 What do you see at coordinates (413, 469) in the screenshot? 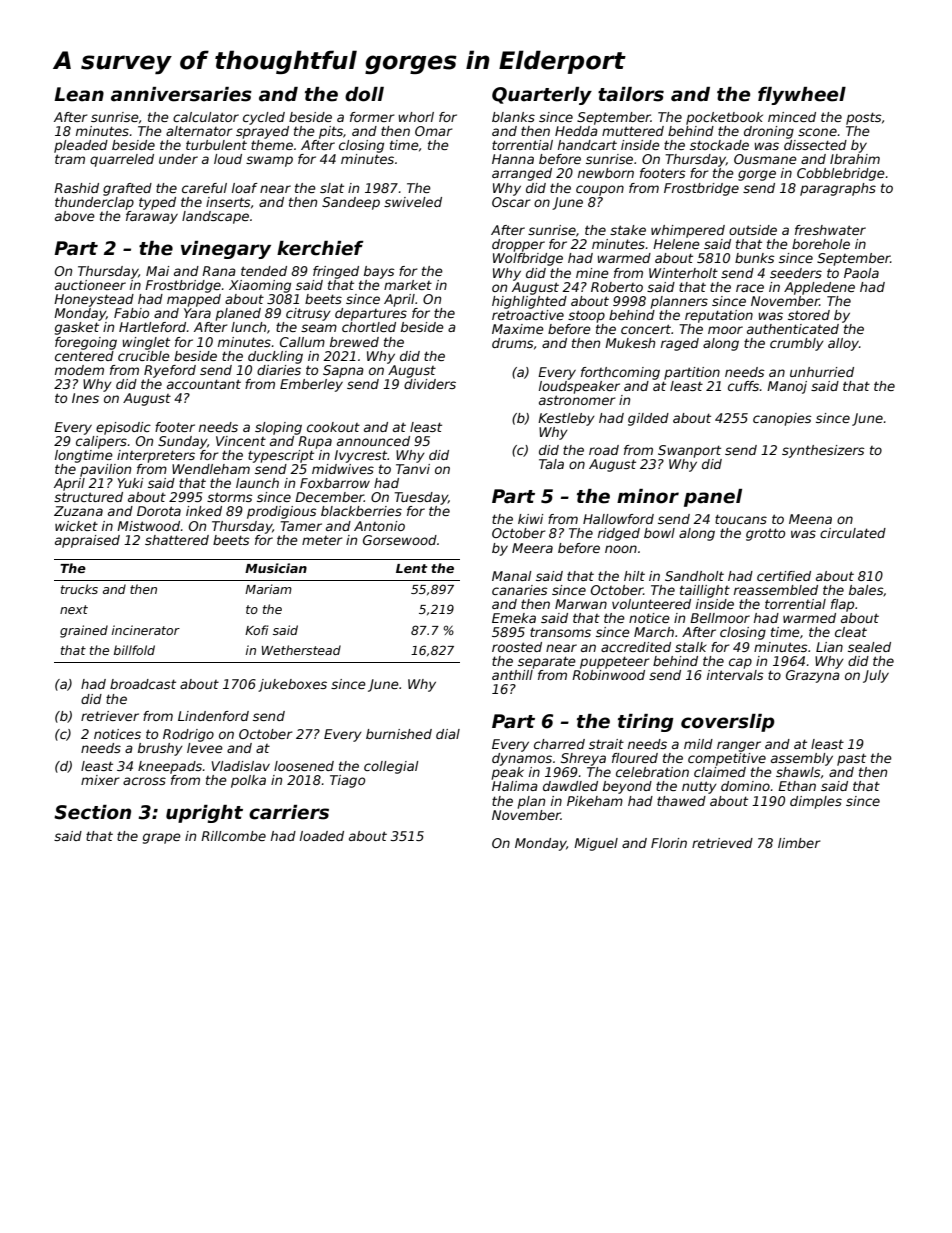
I see `Tanvi` at bounding box center [413, 469].
